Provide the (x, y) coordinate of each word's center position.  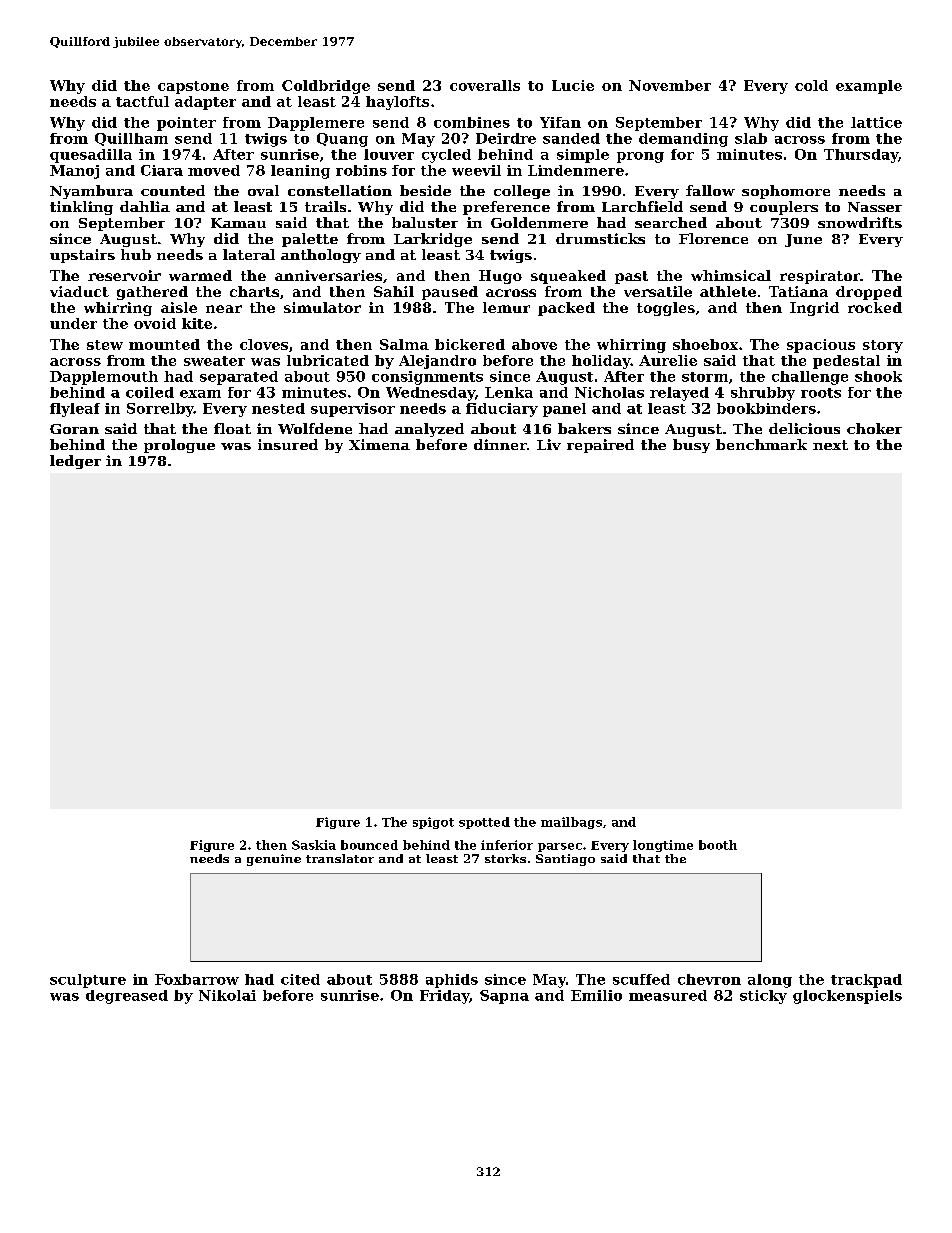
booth (718, 845)
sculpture (88, 981)
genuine (274, 860)
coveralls (485, 85)
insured (288, 444)
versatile (658, 291)
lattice (876, 122)
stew (105, 345)
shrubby (763, 394)
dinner (500, 444)
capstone (193, 87)
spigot (433, 823)
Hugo (500, 277)
